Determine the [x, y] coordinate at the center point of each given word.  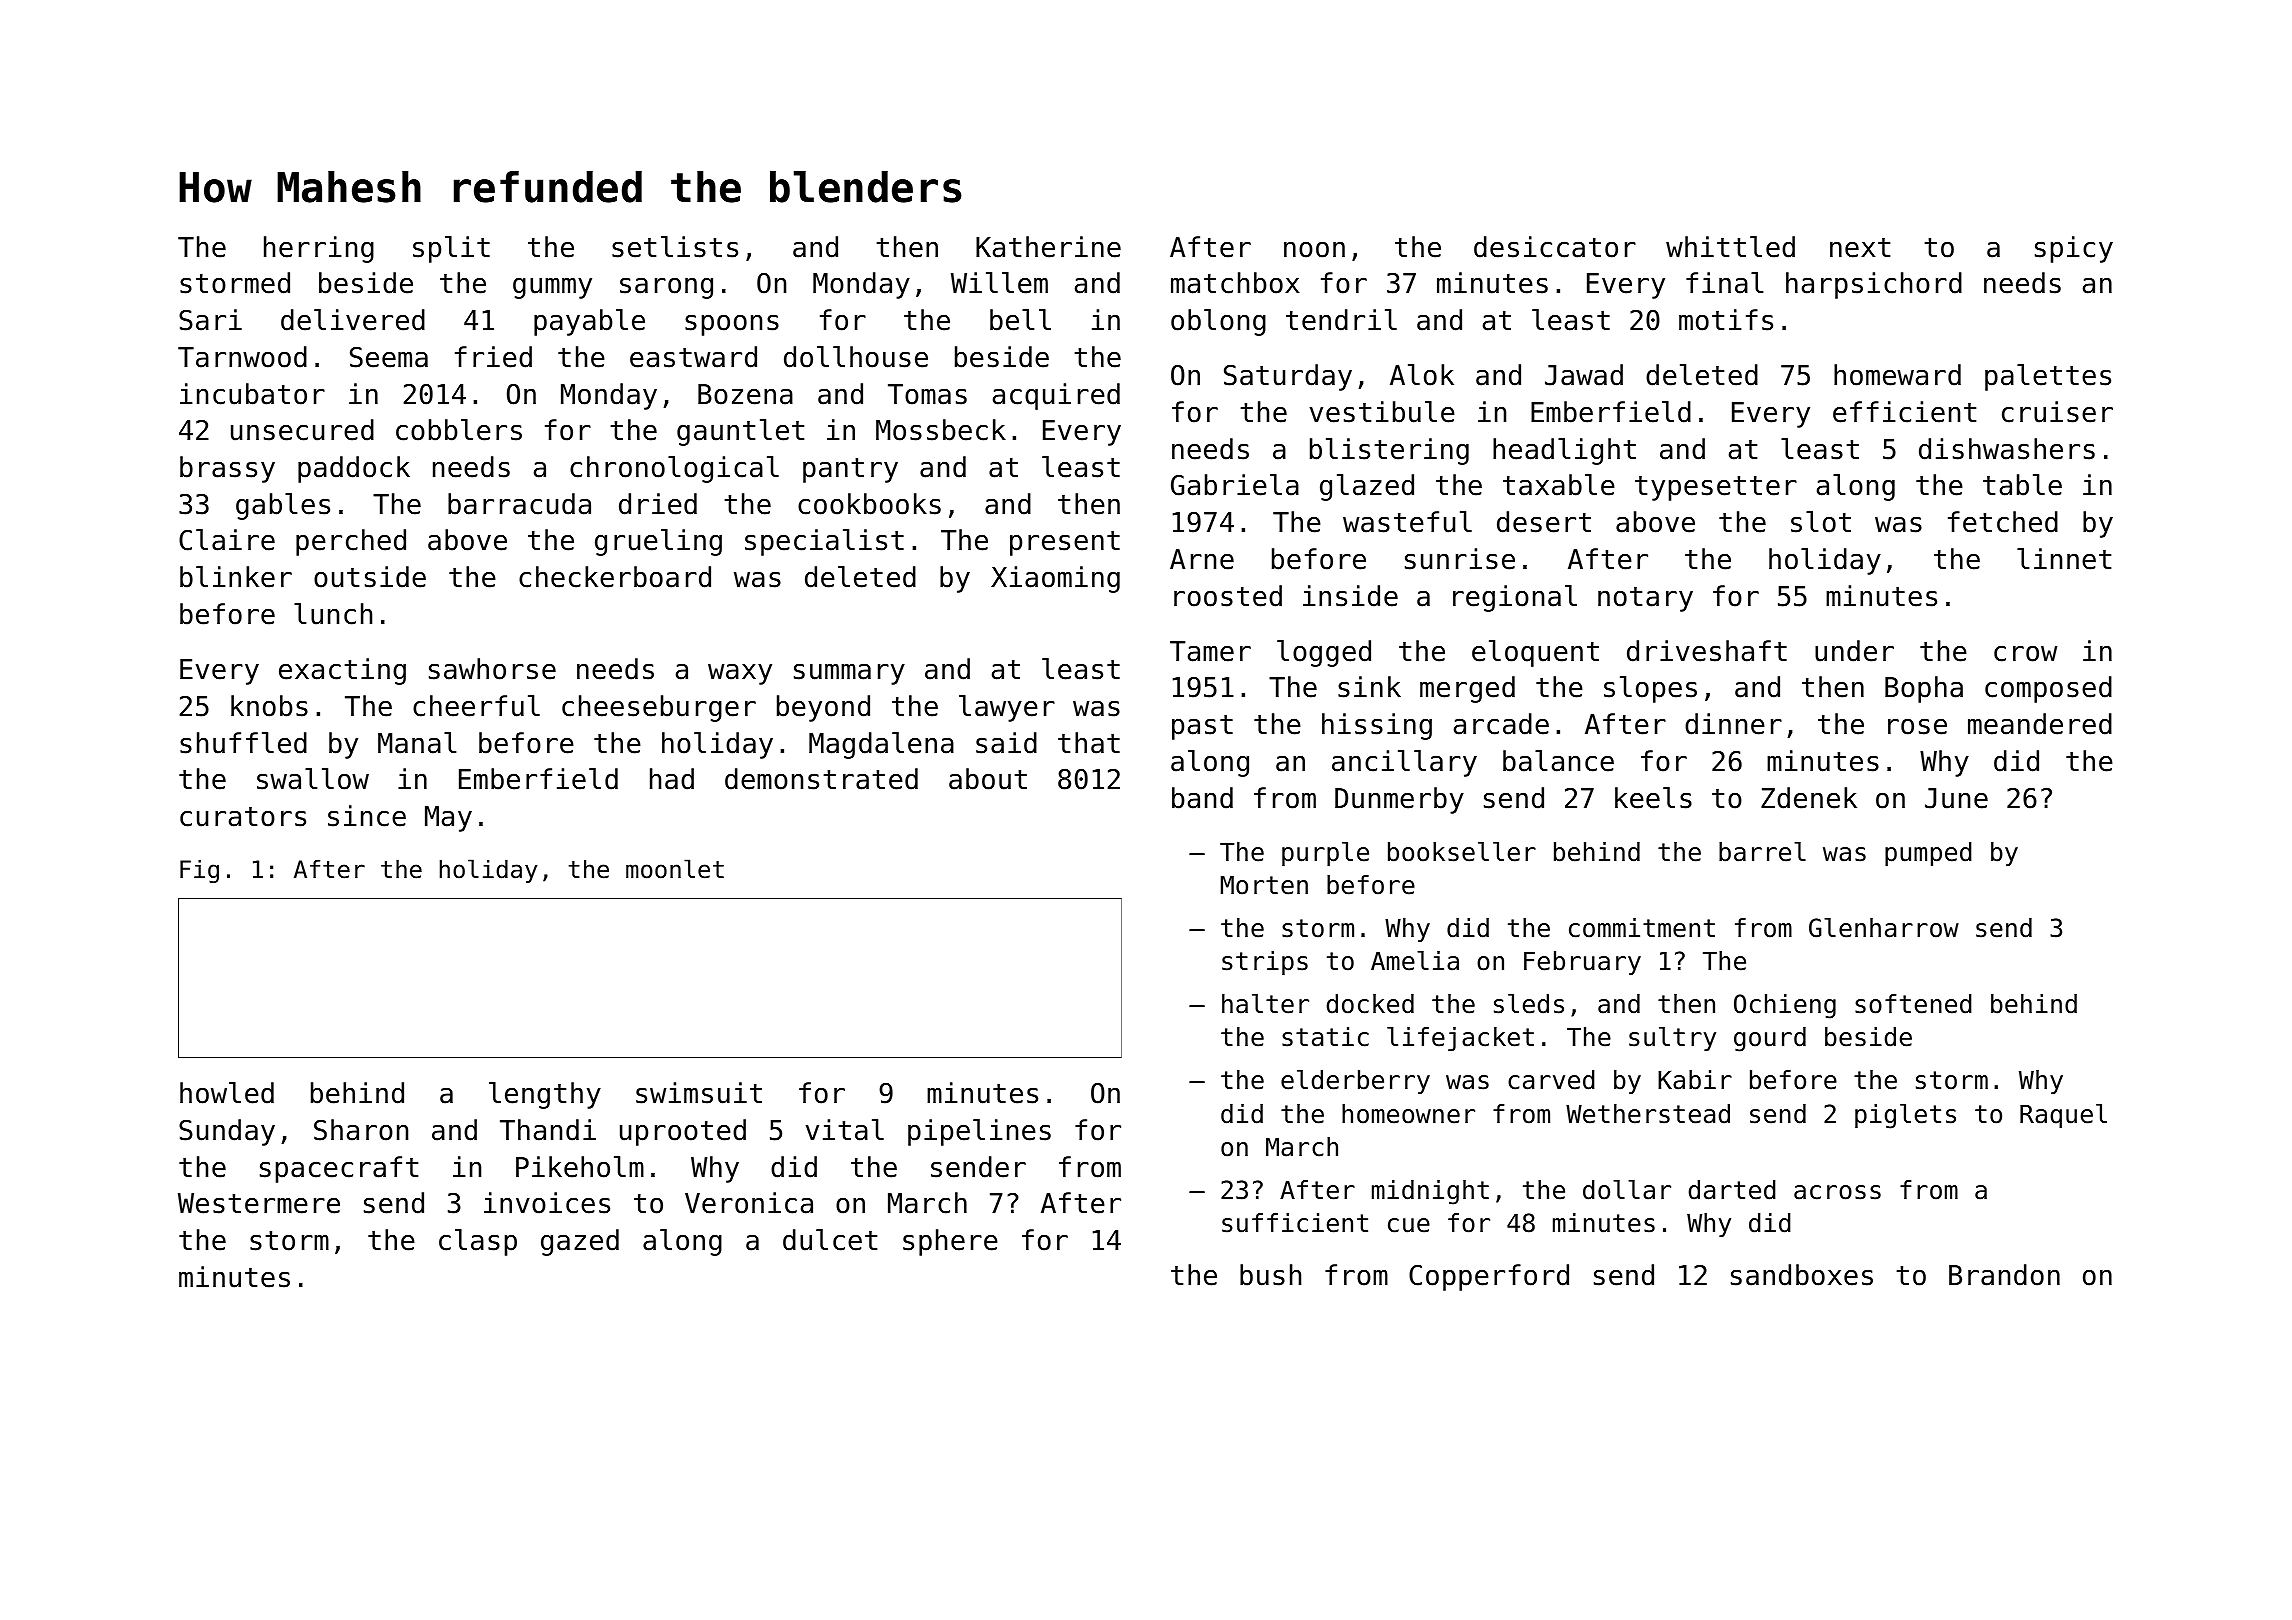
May [448, 819]
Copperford [1489, 1277]
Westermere [259, 1203]
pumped [1928, 854]
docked [1370, 1004]
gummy [552, 288]
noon [1314, 250]
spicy [2074, 249]
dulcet [830, 1240]
